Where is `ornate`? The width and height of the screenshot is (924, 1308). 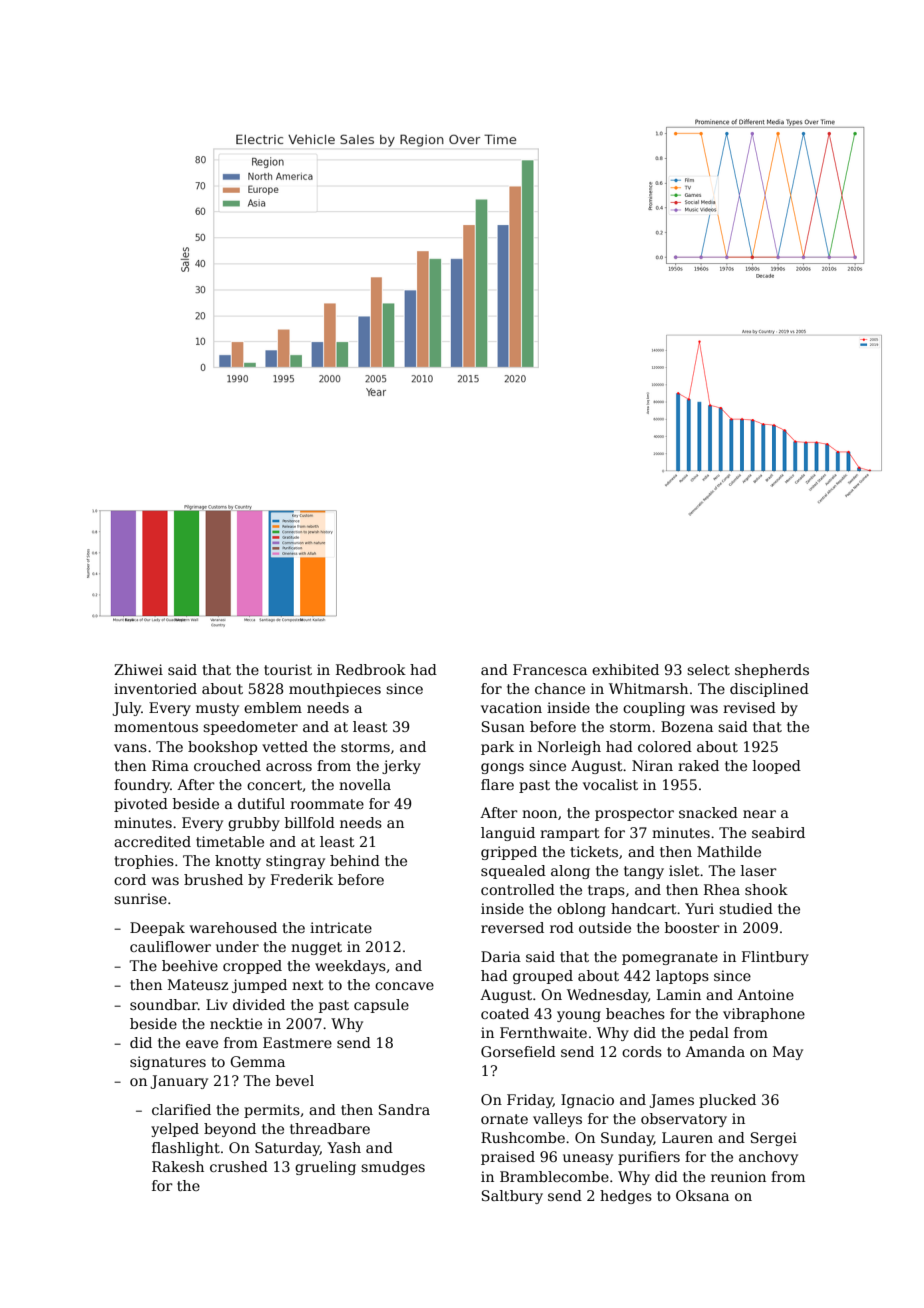
ornate is located at coordinates (504, 1119).
